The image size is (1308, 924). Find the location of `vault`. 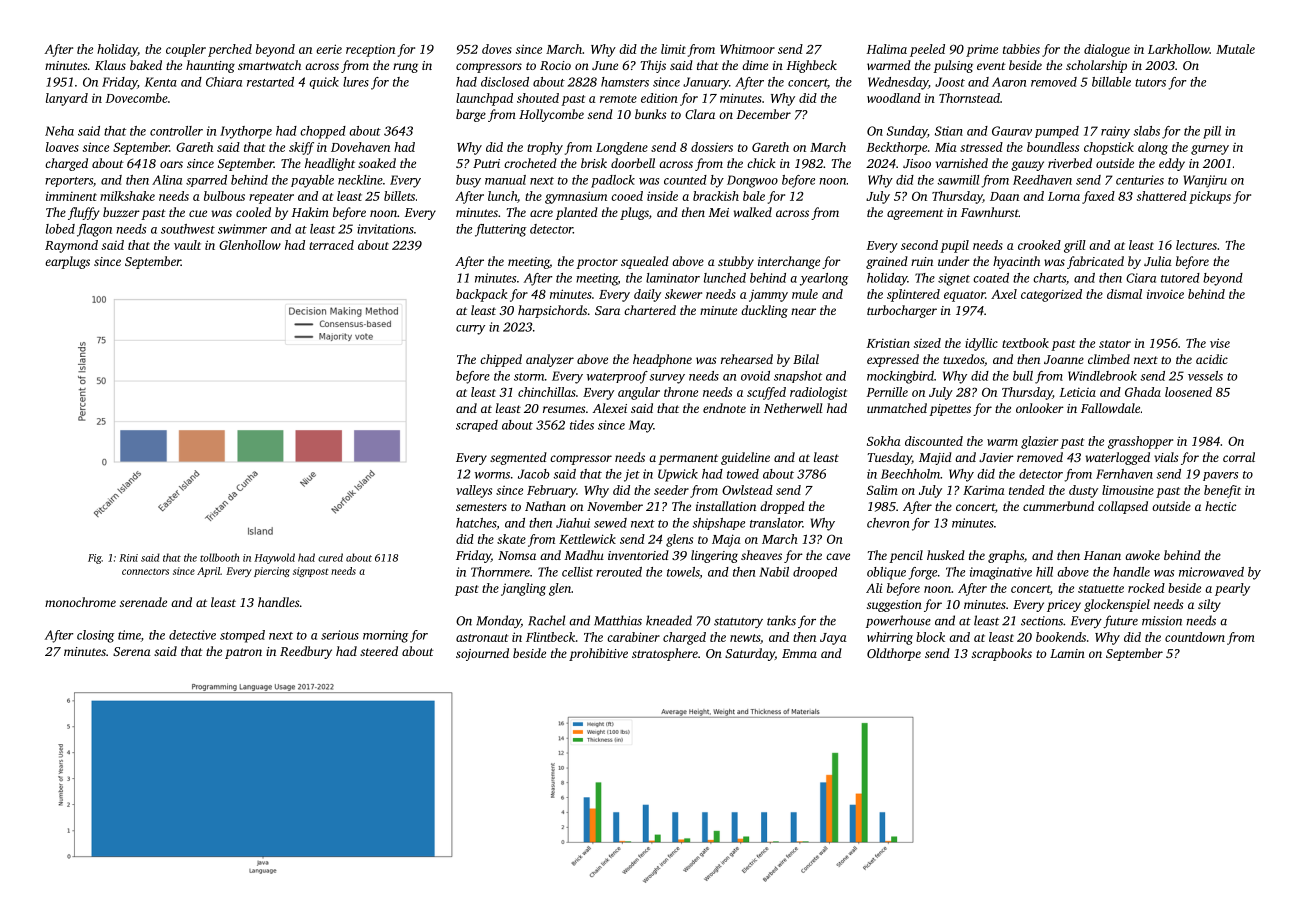

vault is located at coordinates (187, 245).
